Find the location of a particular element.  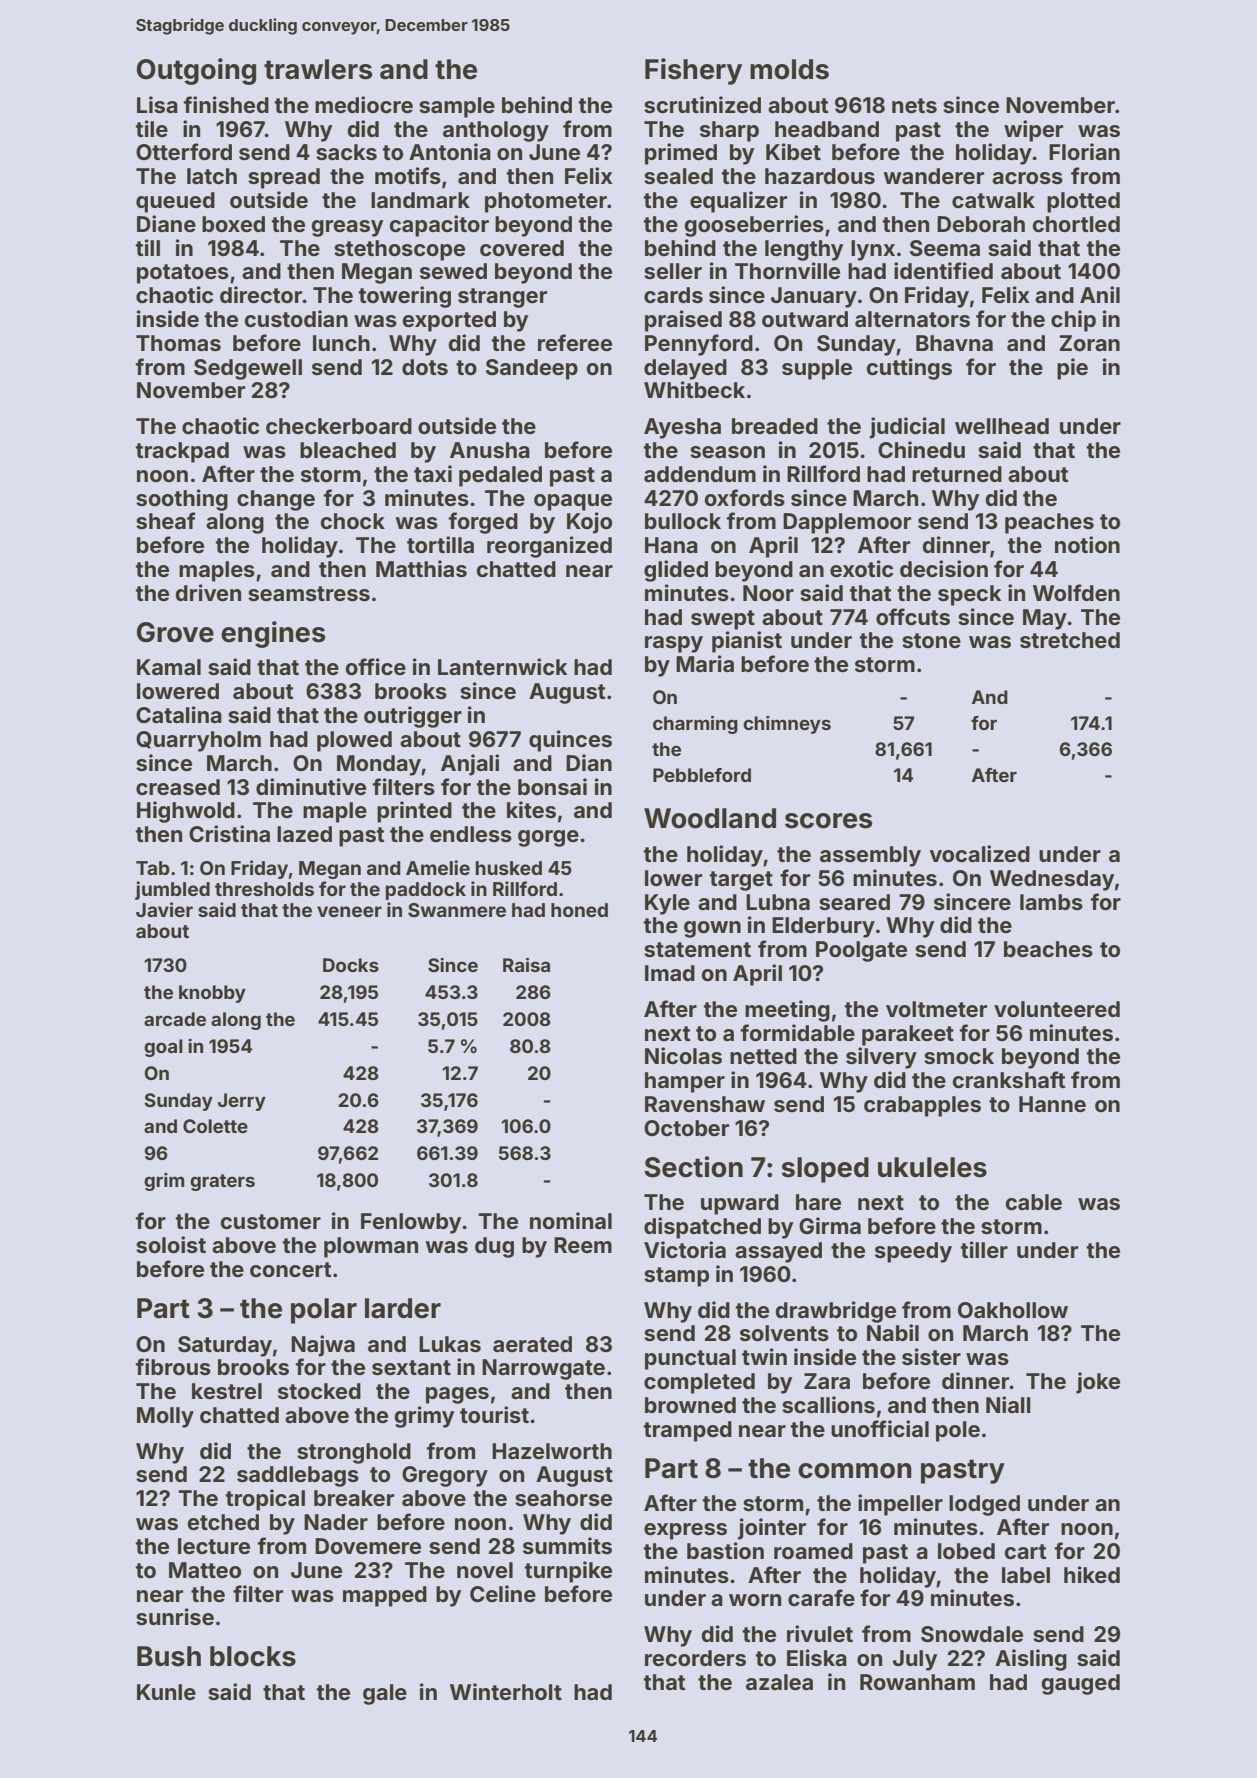

voltmeter is located at coordinates (936, 1009).
